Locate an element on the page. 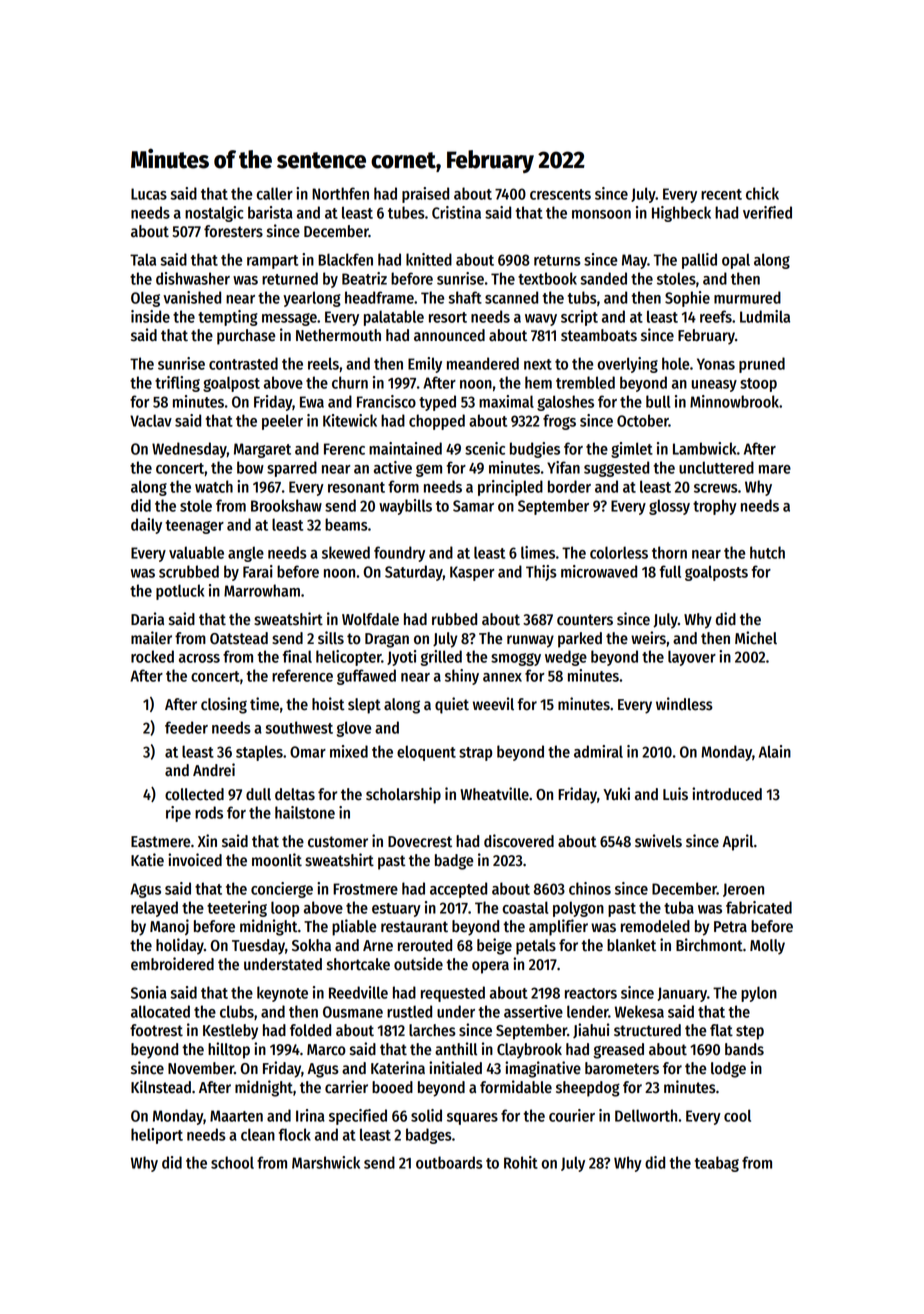 Image resolution: width=924 pixels, height=1314 pixels. structured is located at coordinates (647, 1030).
